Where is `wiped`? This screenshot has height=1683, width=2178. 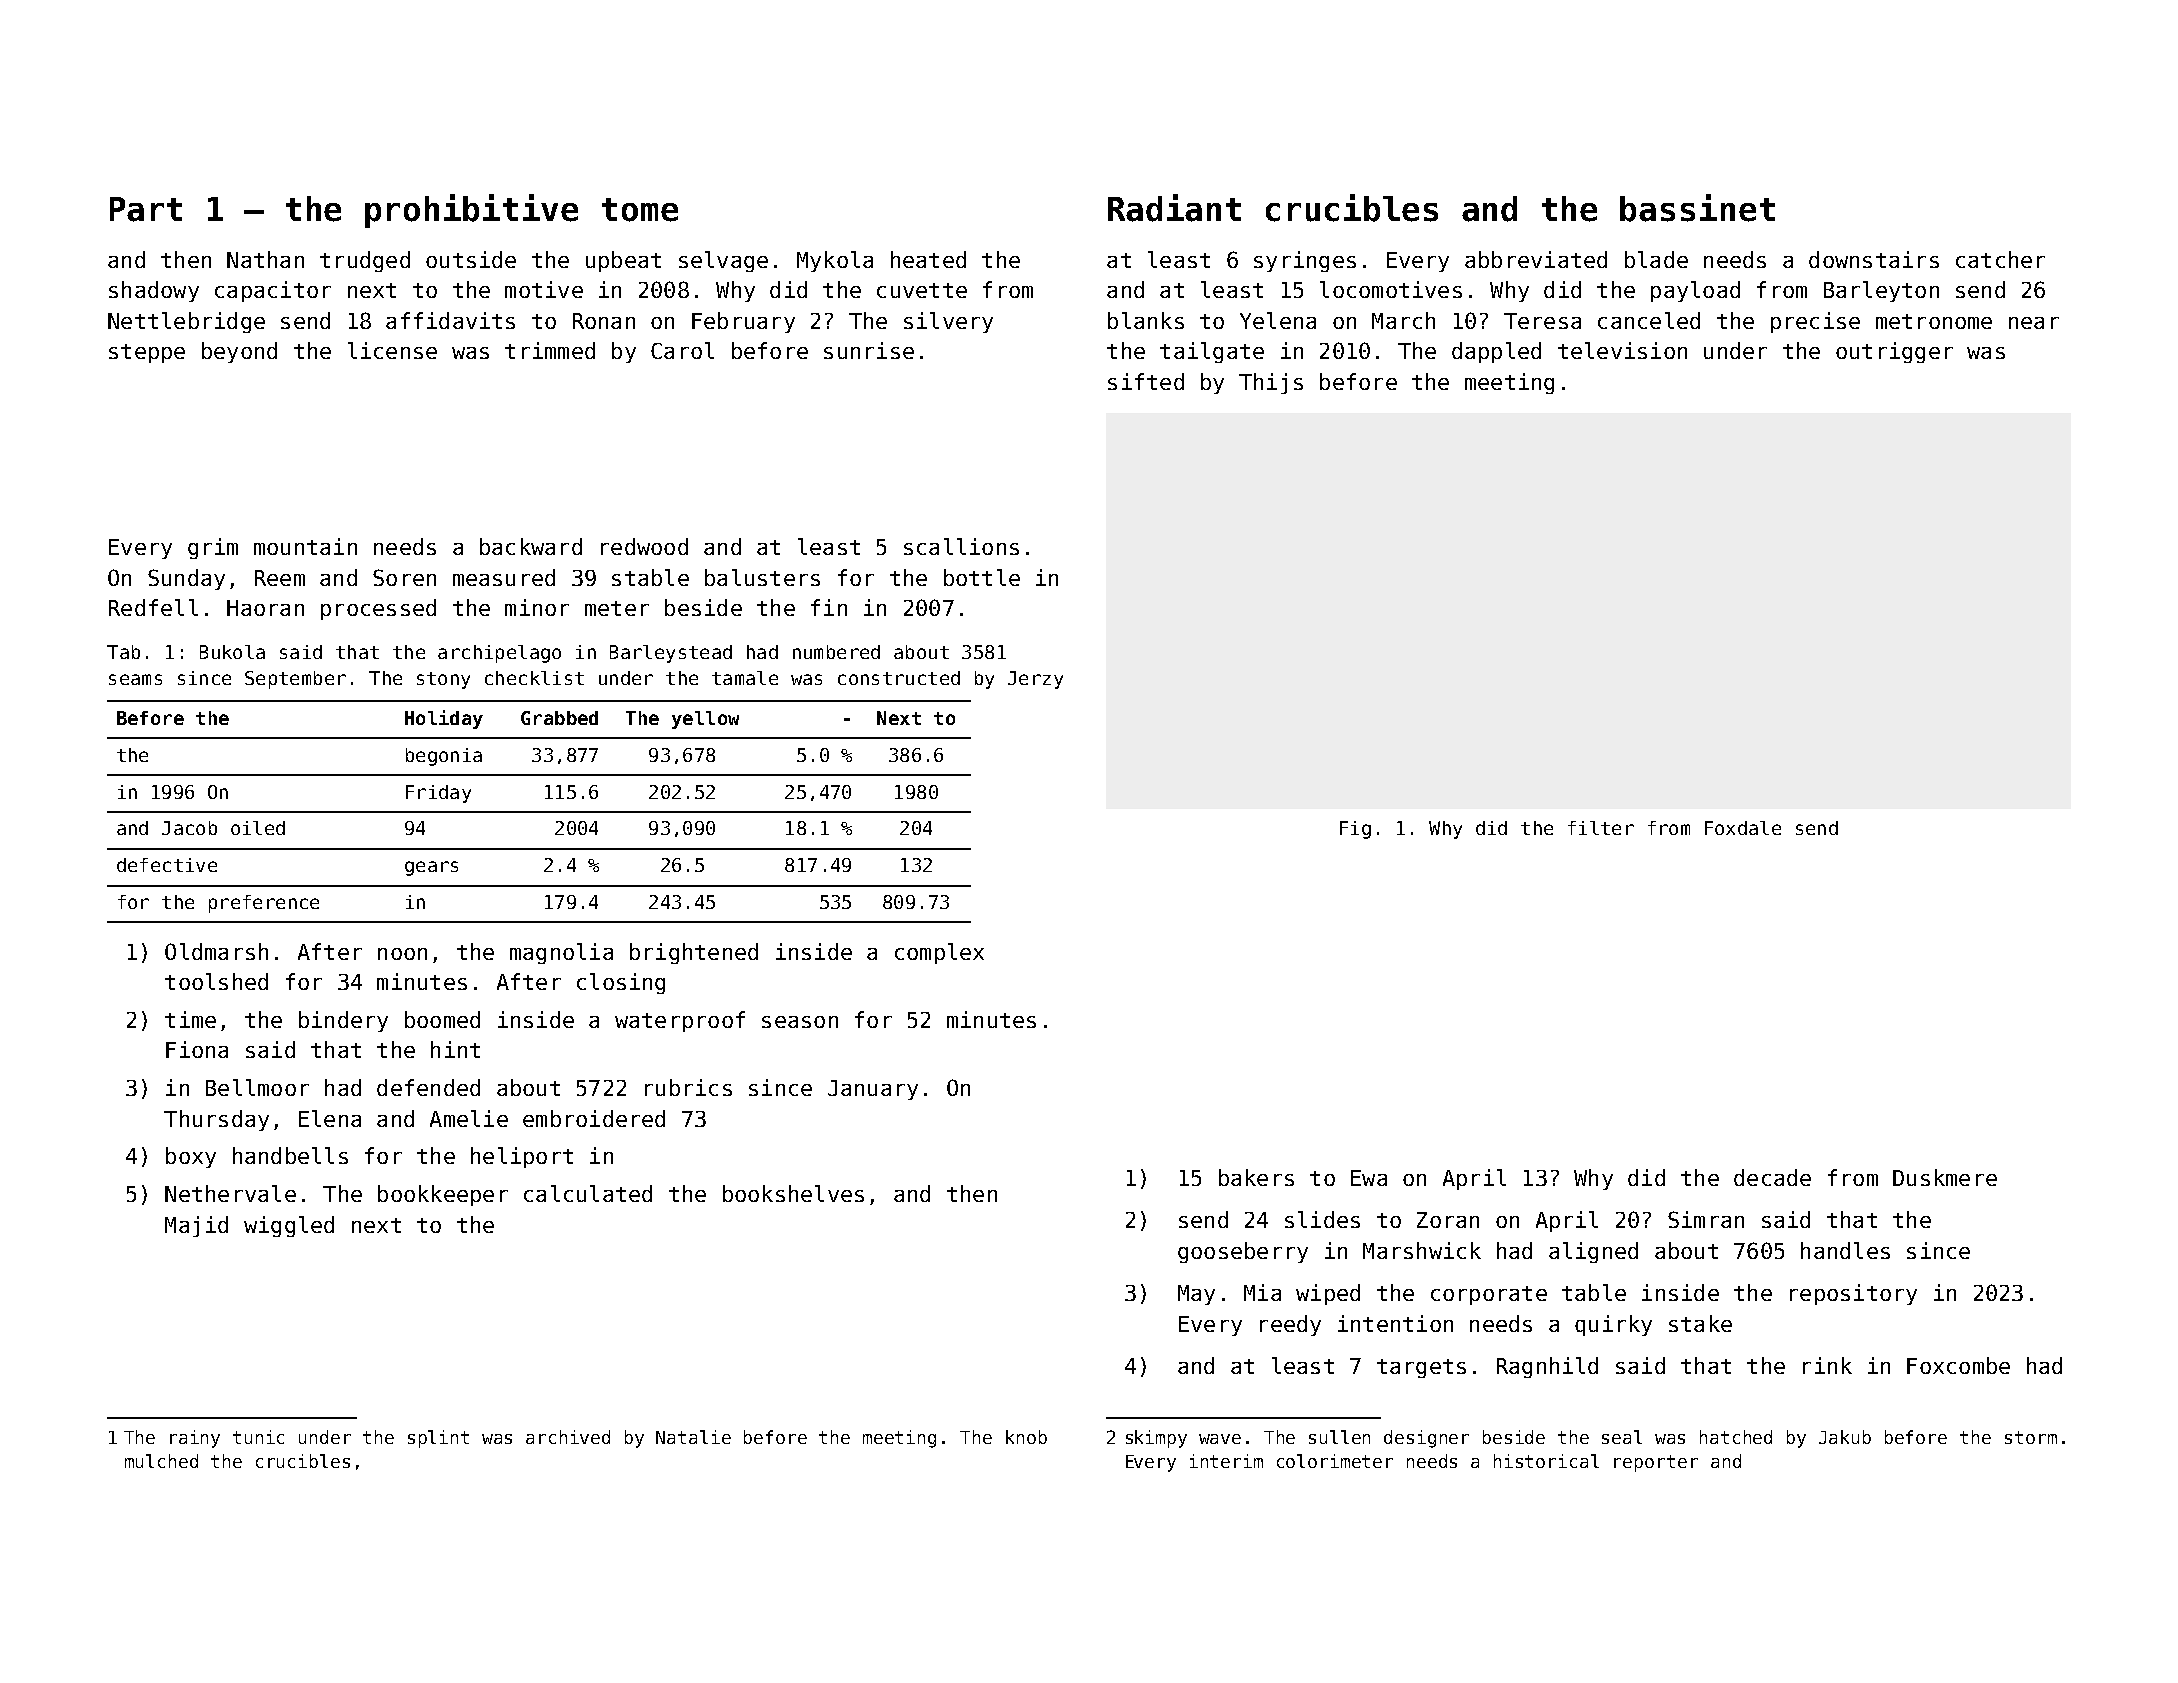
wiped is located at coordinates (1328, 1294).
